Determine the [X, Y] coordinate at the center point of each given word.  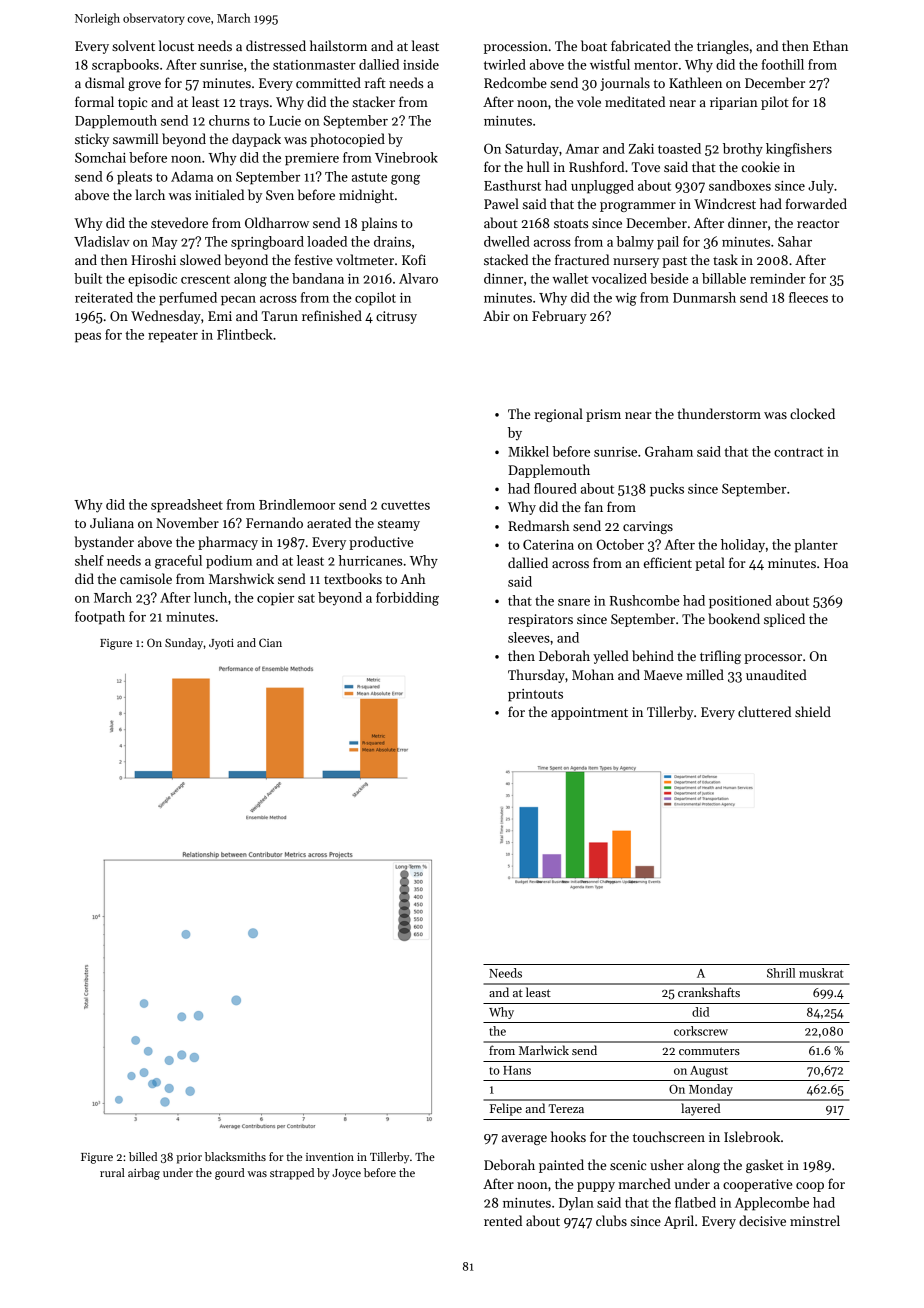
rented [503, 1220]
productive [381, 543]
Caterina [548, 544]
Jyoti [221, 644]
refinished [332, 315]
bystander [104, 543]
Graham [669, 451]
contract [798, 452]
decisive [762, 1220]
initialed [219, 194]
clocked [812, 413]
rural [112, 1172]
